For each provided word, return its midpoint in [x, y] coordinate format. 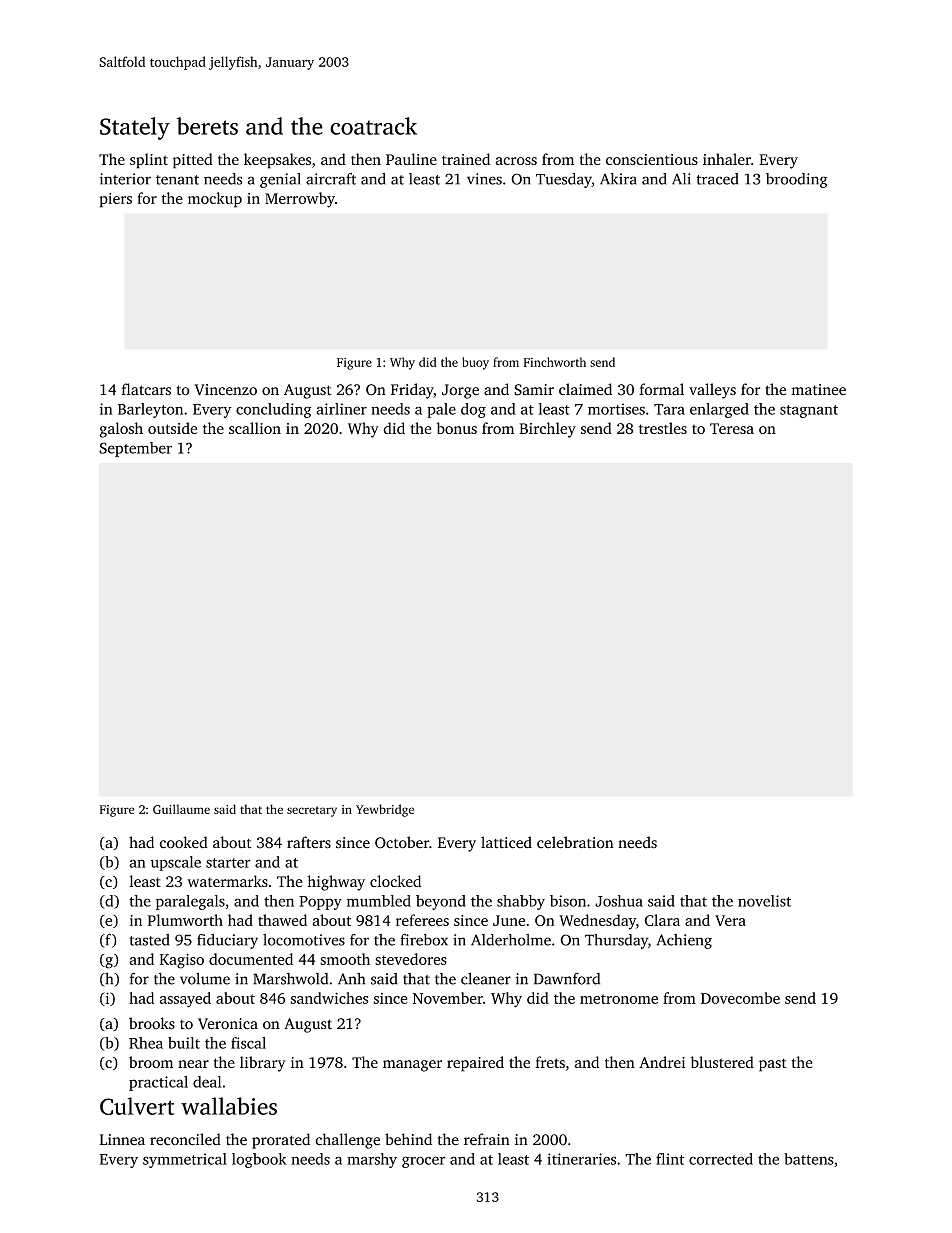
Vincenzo [225, 390]
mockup [215, 200]
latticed [506, 842]
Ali [681, 179]
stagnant [809, 411]
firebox [424, 940]
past [773, 1065]
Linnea [122, 1139]
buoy [475, 363]
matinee [818, 390]
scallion [255, 428]
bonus [456, 428]
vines [484, 179]
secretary [312, 811]
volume [205, 978]
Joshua [619, 901]
